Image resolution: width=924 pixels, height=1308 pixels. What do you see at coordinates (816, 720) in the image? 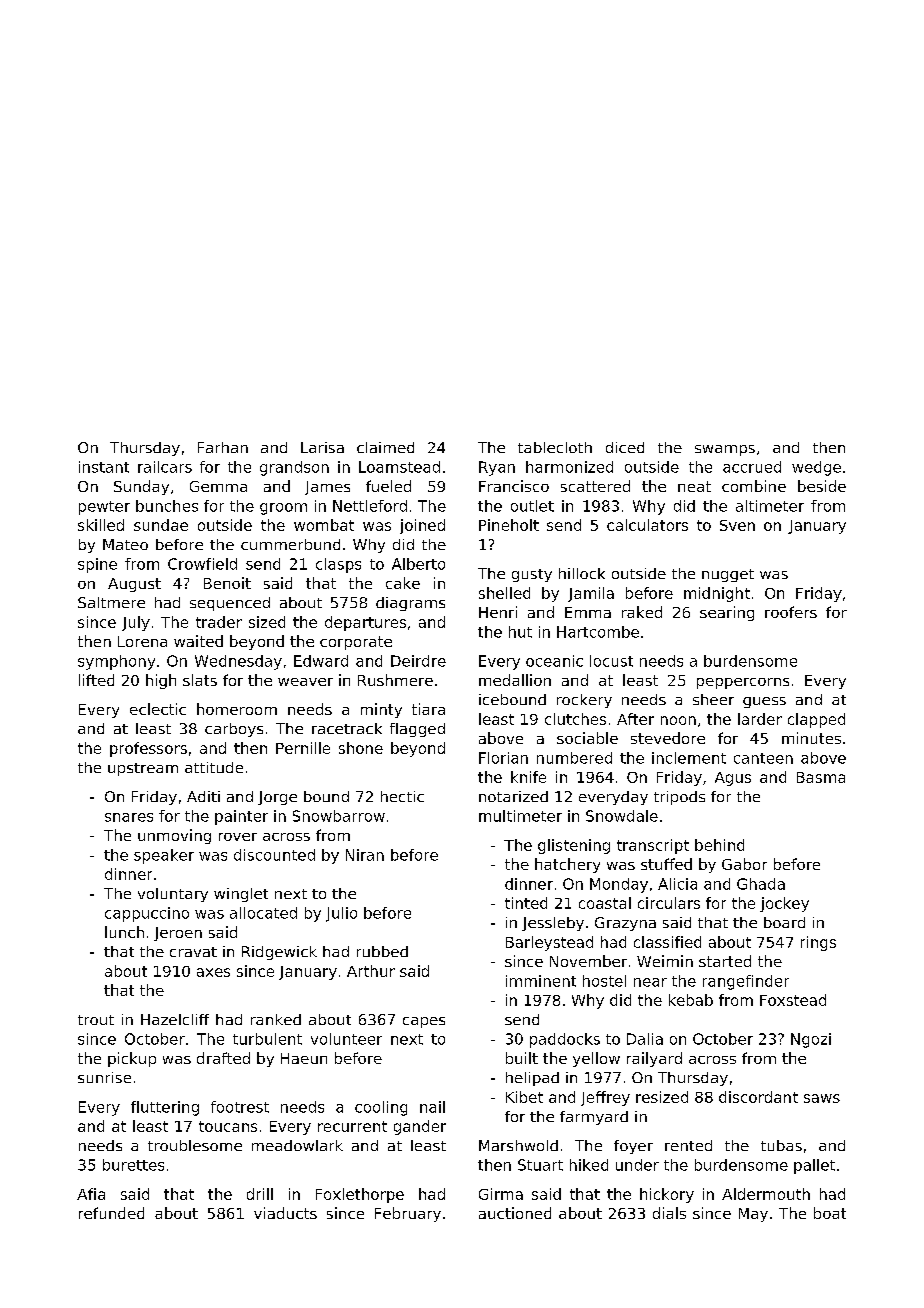
I see `clapped` at bounding box center [816, 720].
